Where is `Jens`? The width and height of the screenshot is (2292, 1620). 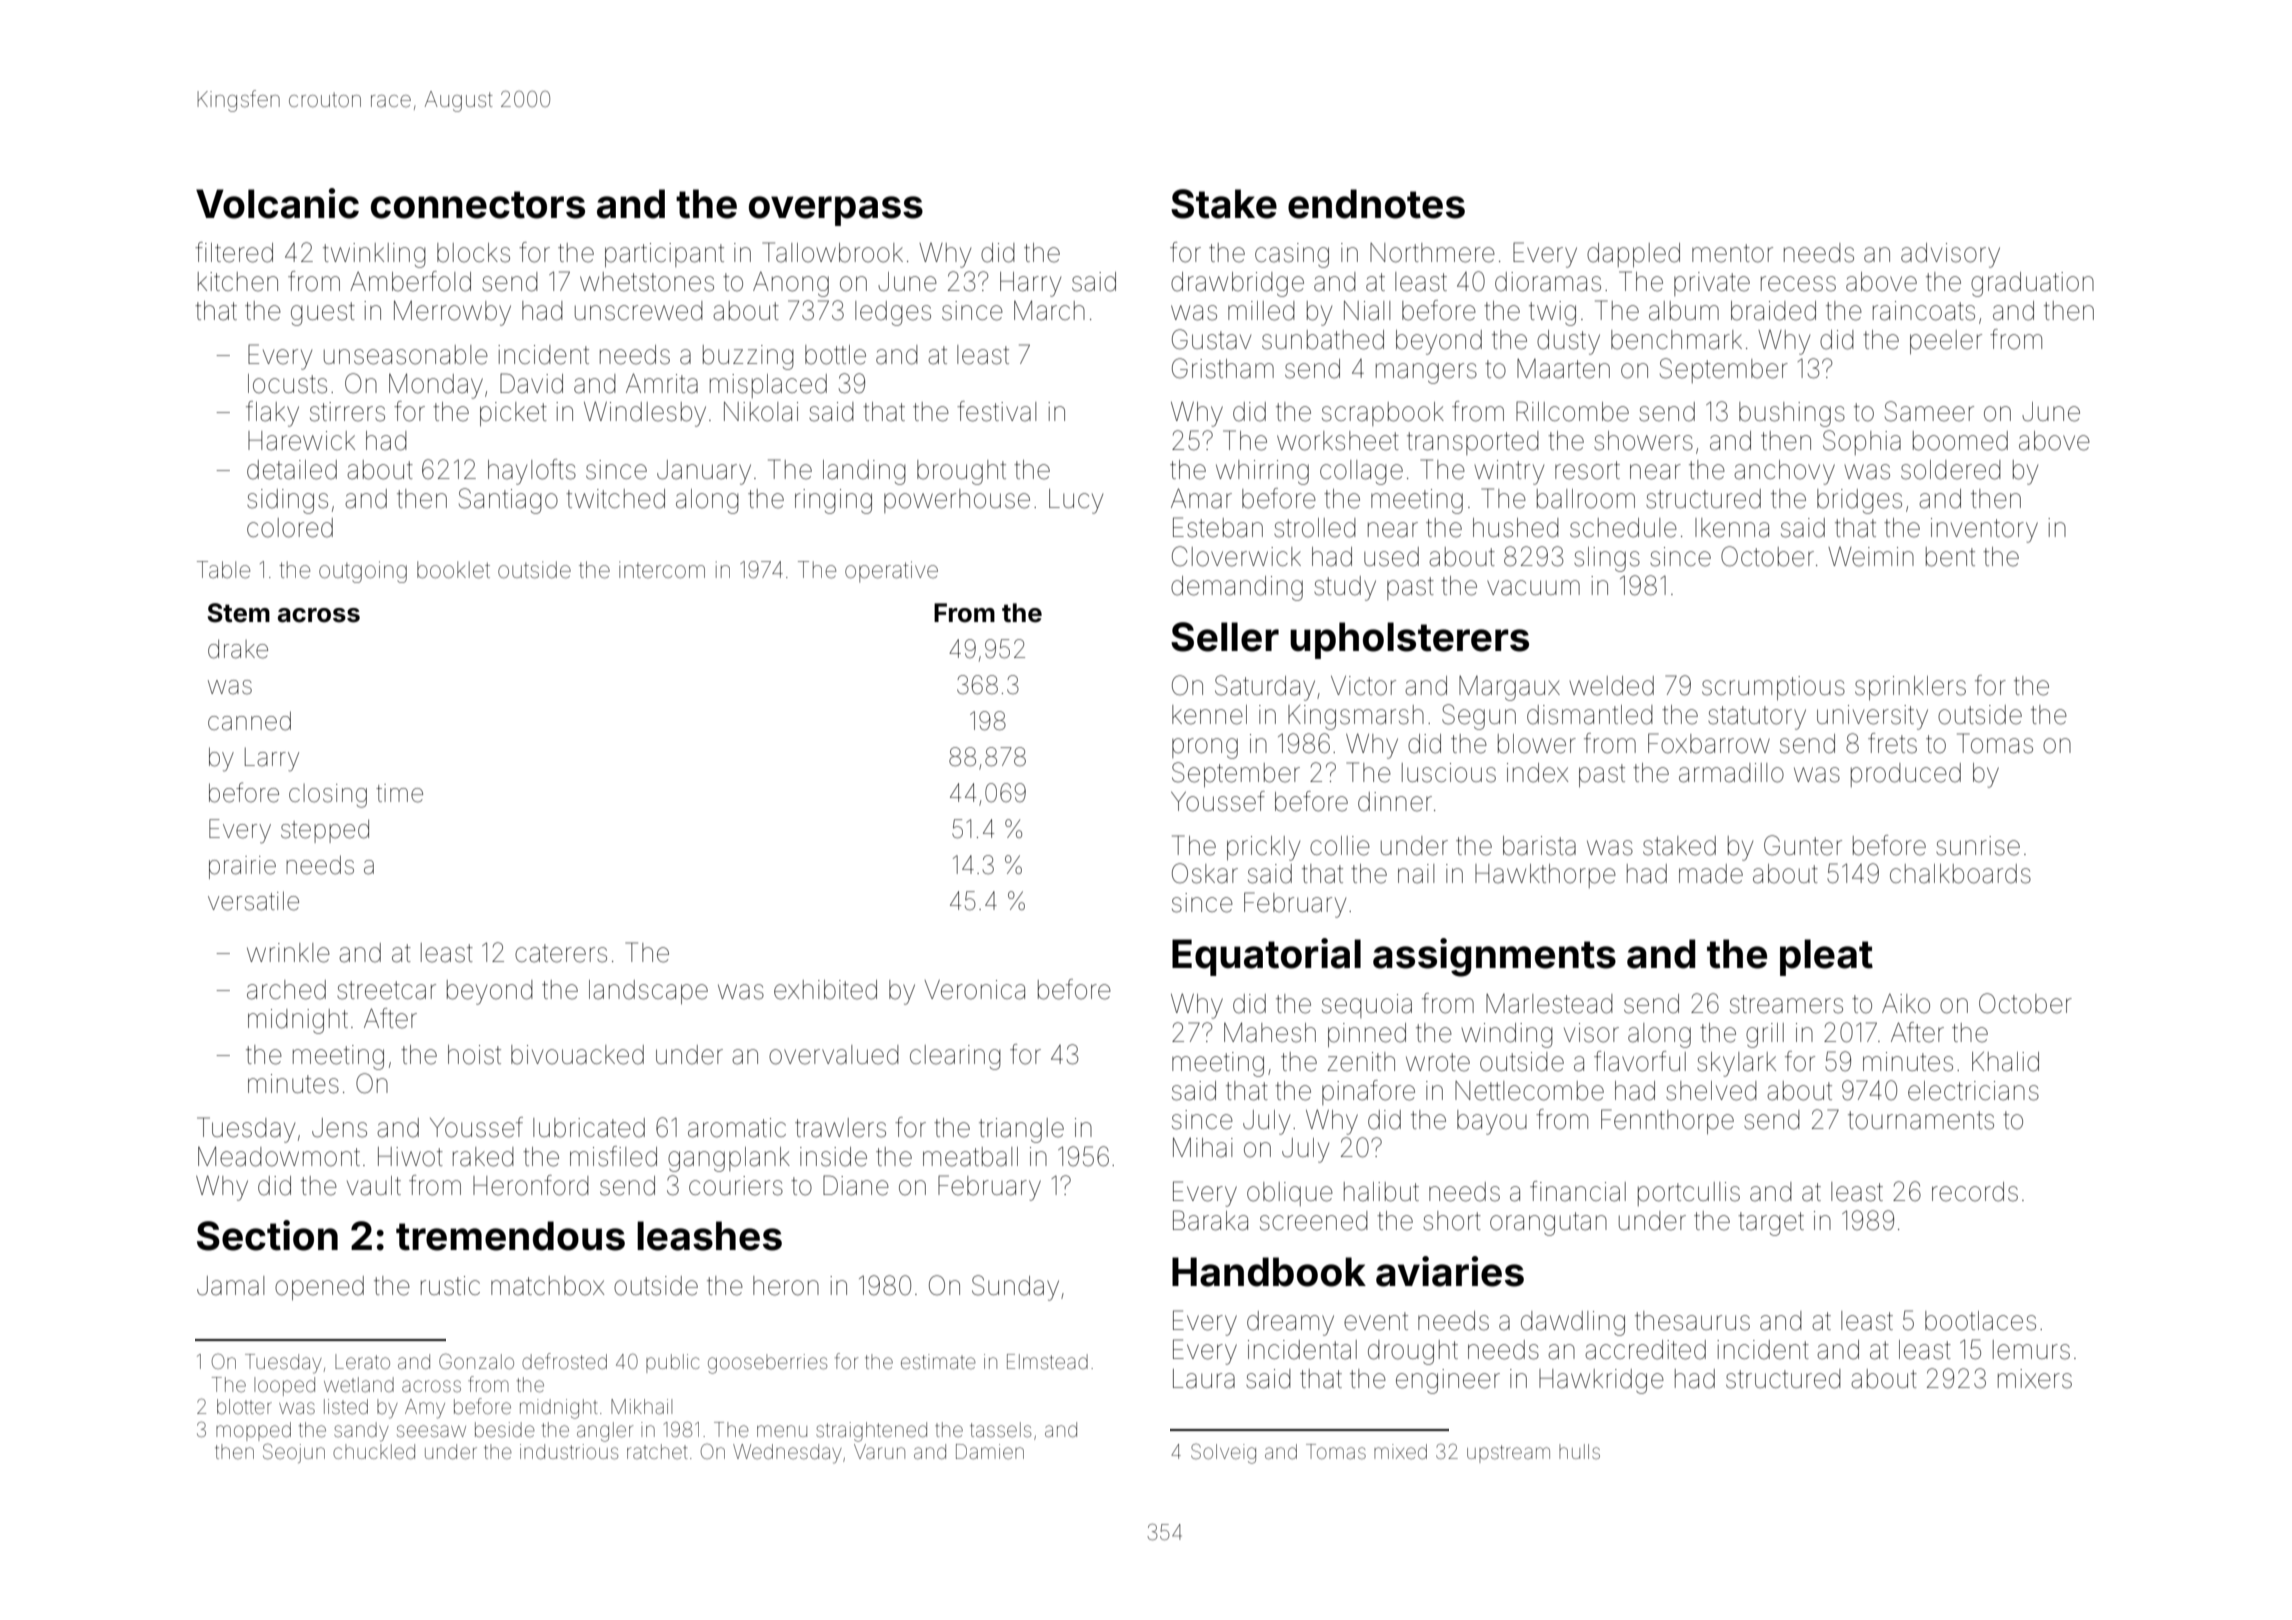
Jens is located at coordinates (339, 1128).
